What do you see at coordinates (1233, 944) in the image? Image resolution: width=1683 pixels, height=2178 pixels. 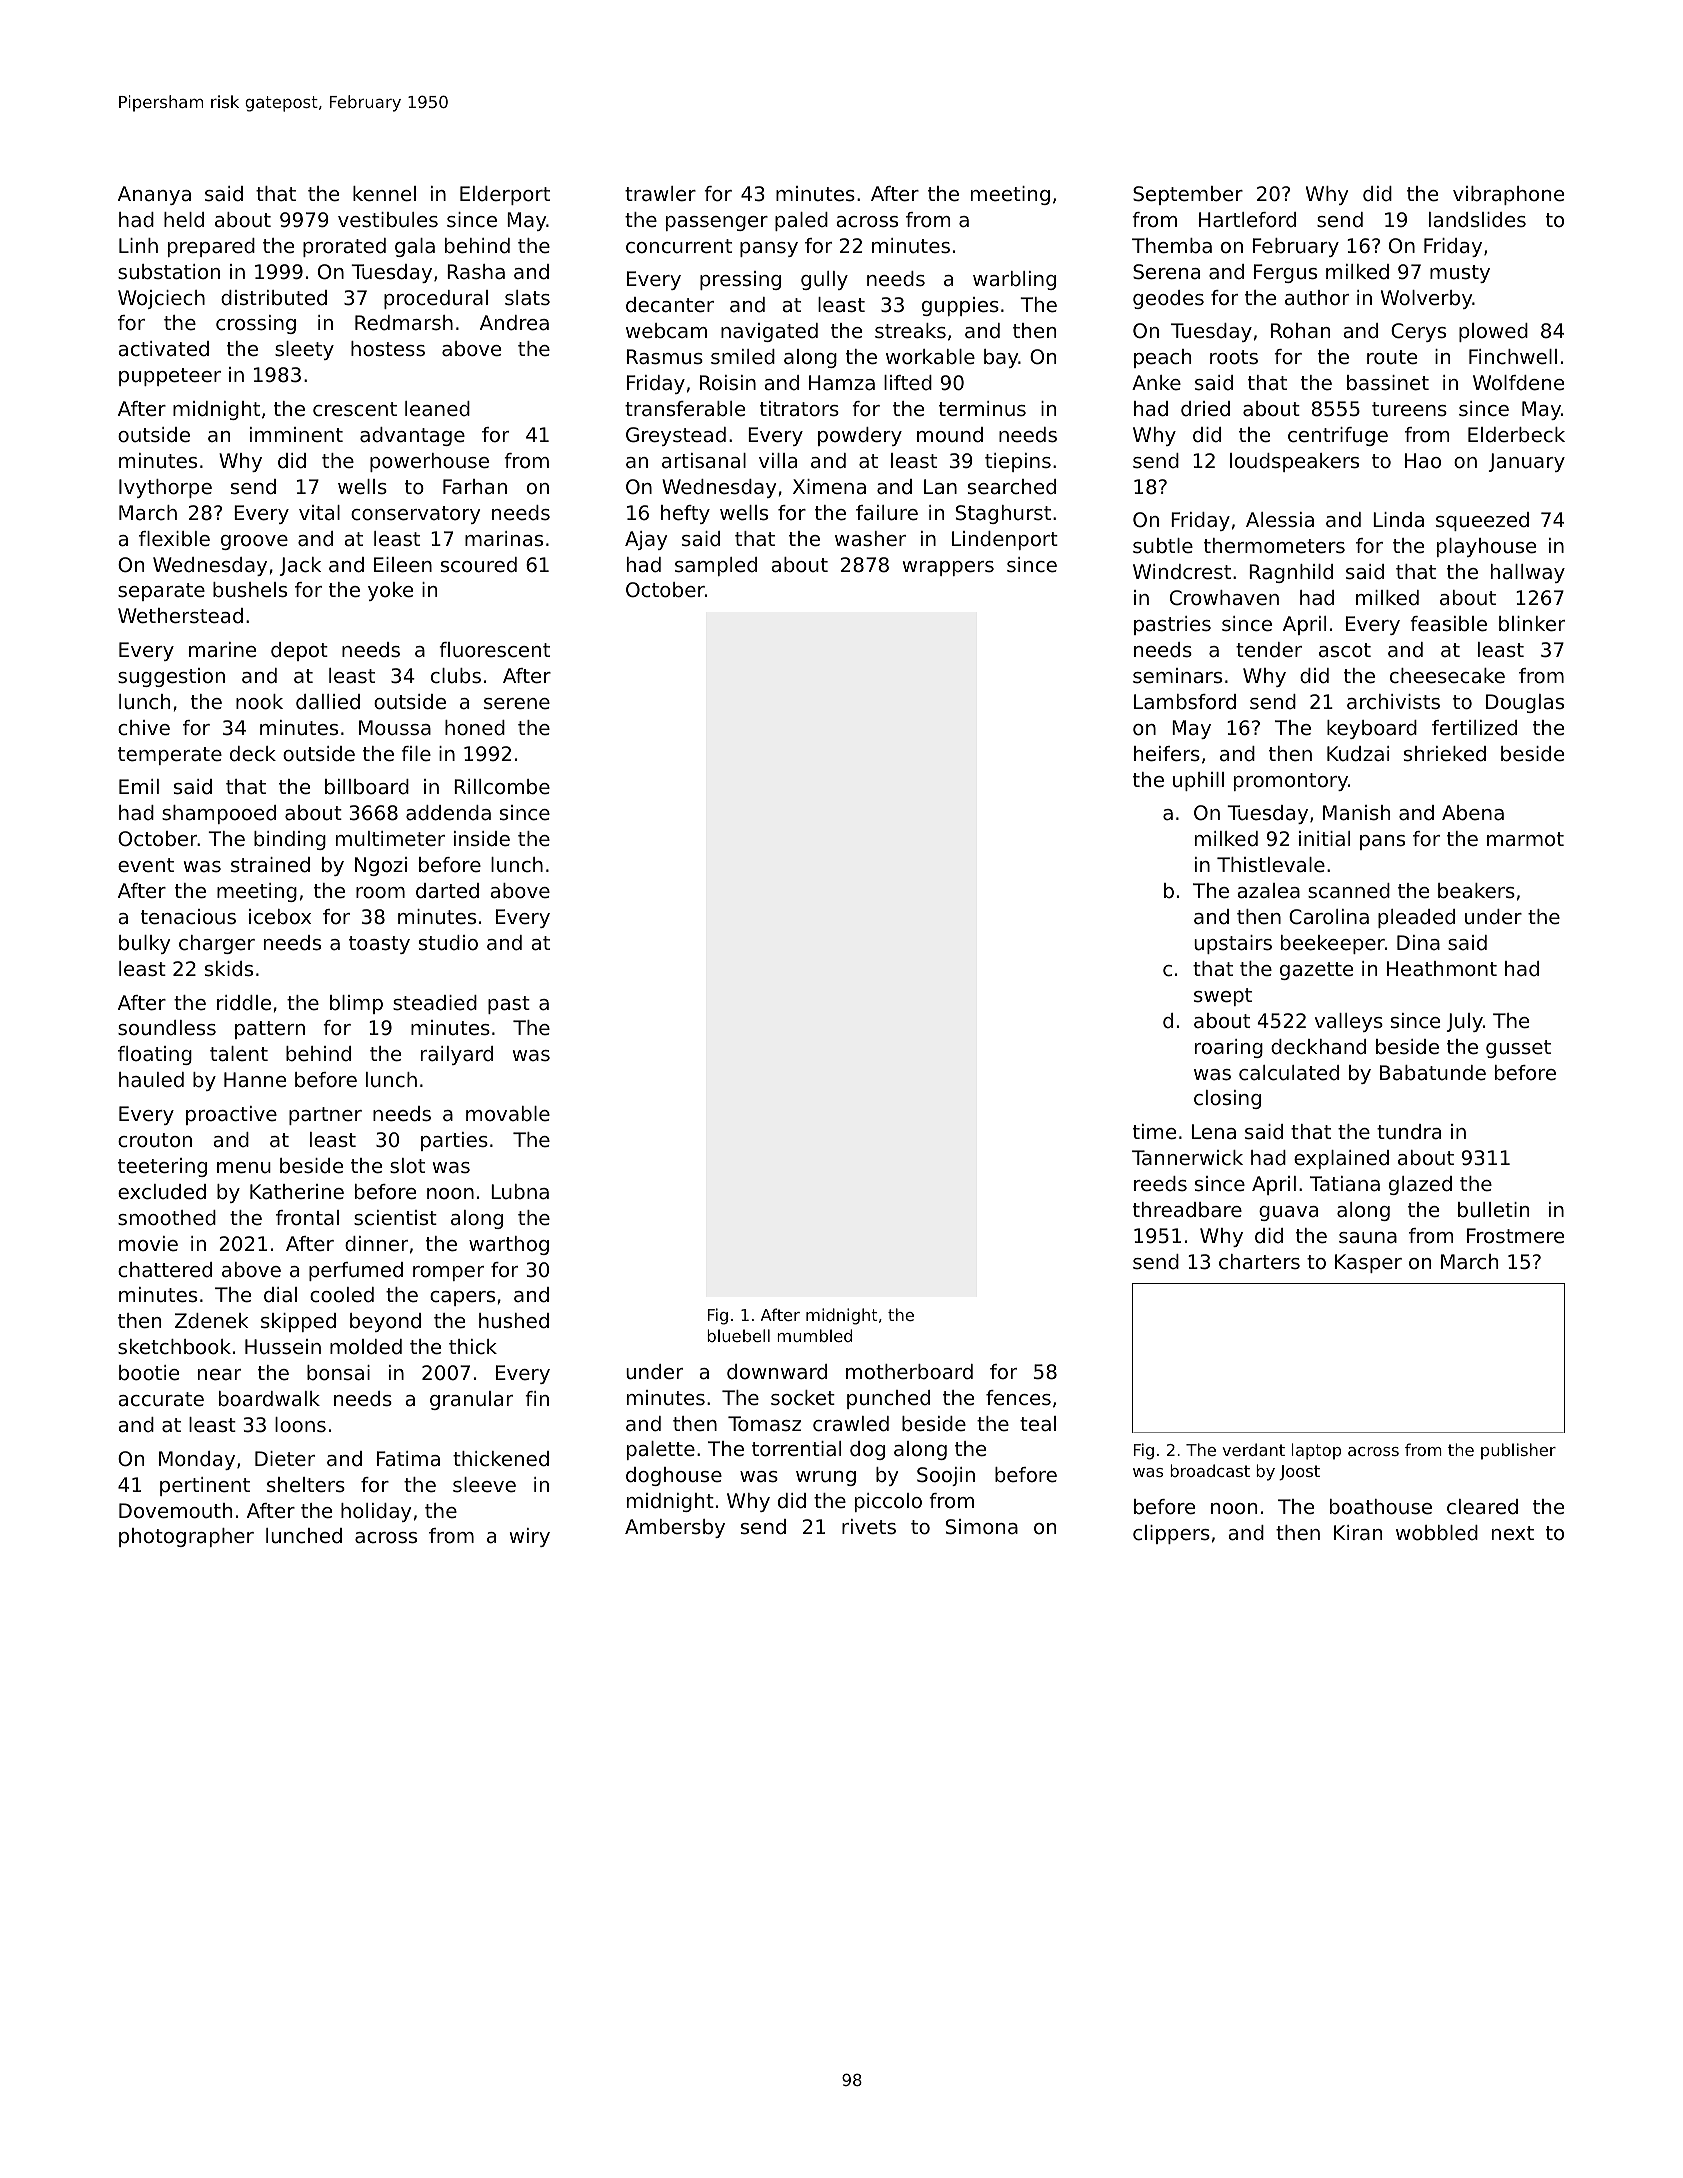 I see `upstairs` at bounding box center [1233, 944].
